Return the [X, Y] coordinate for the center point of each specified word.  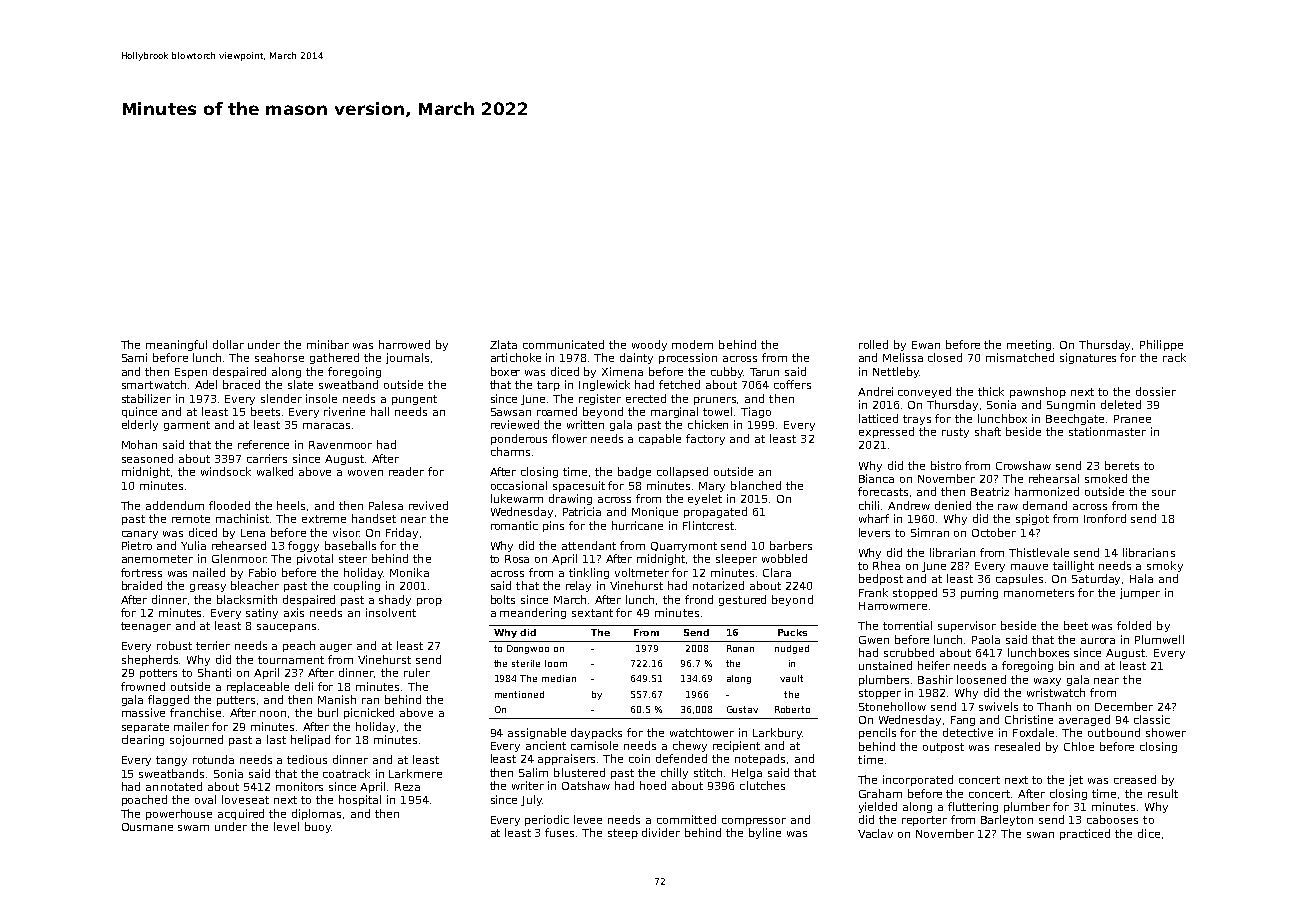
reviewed [515, 424]
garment [187, 426]
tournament [291, 660]
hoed [653, 785]
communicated [563, 344]
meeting [1029, 345]
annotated [174, 786]
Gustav [742, 709]
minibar [328, 344]
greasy [208, 588]
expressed [886, 432]
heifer [934, 665]
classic [1152, 719]
